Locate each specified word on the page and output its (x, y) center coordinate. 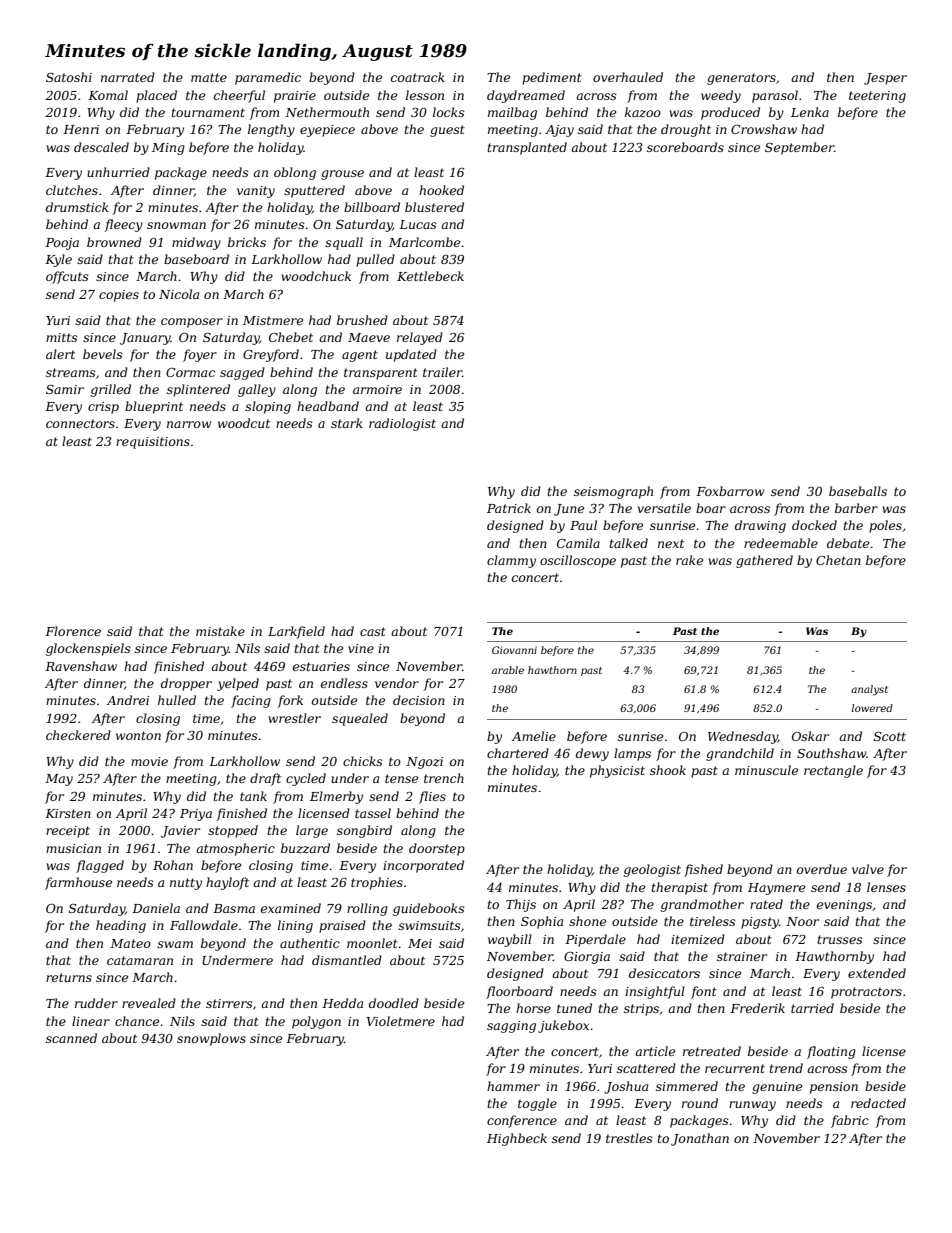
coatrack (418, 77)
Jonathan (700, 1139)
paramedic (268, 78)
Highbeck (517, 1139)
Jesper (885, 79)
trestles (629, 1138)
